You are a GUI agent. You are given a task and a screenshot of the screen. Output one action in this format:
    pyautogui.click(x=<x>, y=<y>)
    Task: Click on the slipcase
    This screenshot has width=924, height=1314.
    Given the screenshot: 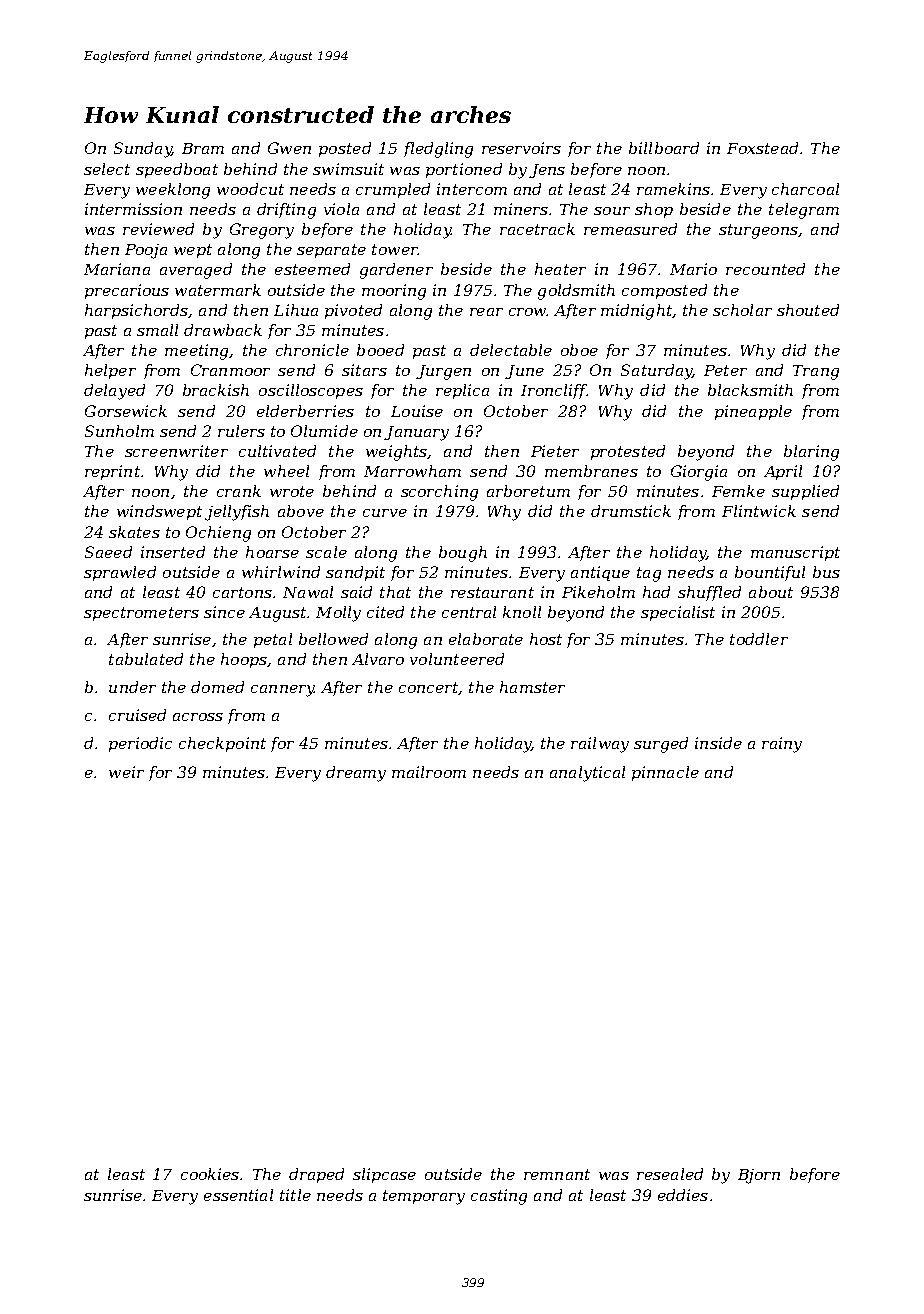 What is the action you would take?
    pyautogui.click(x=384, y=1175)
